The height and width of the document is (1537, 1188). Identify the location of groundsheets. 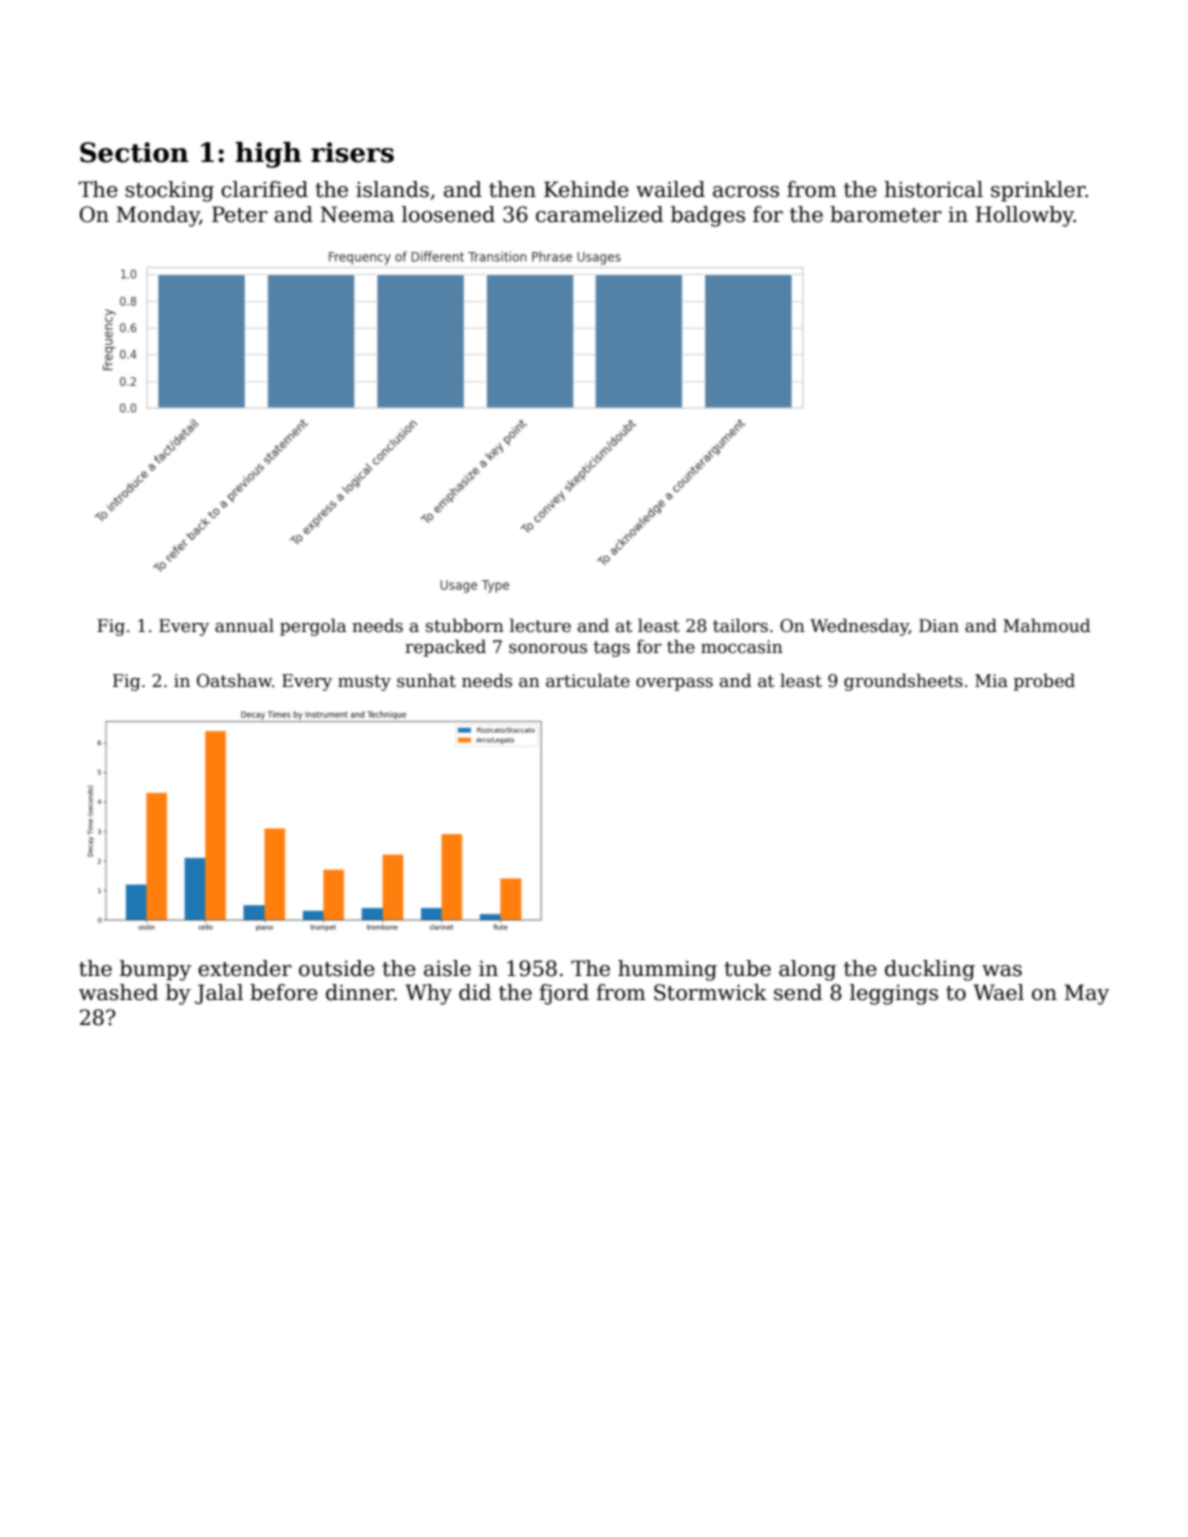
(903, 682).
